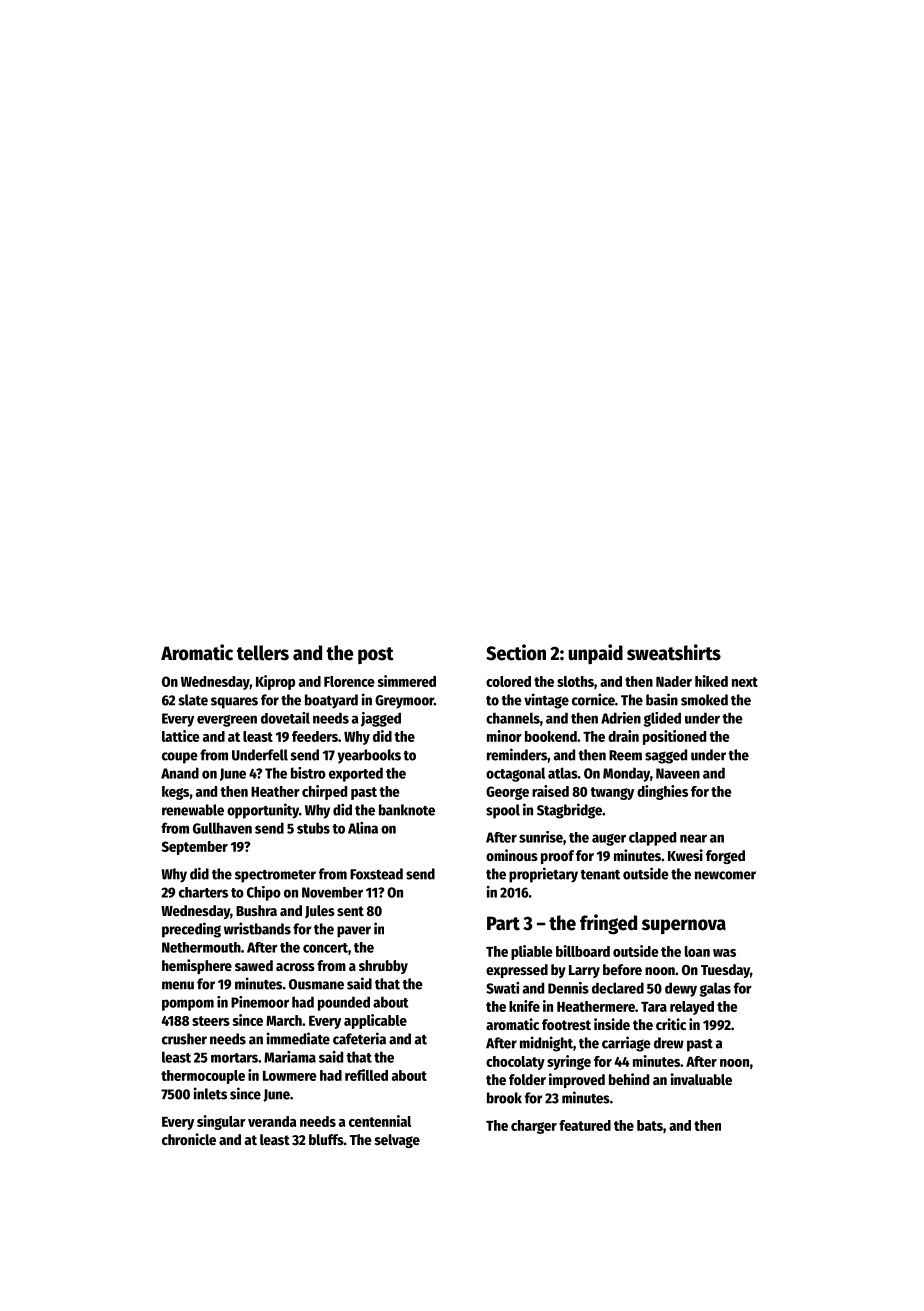 The width and height of the document is (924, 1311). What do you see at coordinates (674, 681) in the document?
I see `Nader` at bounding box center [674, 681].
